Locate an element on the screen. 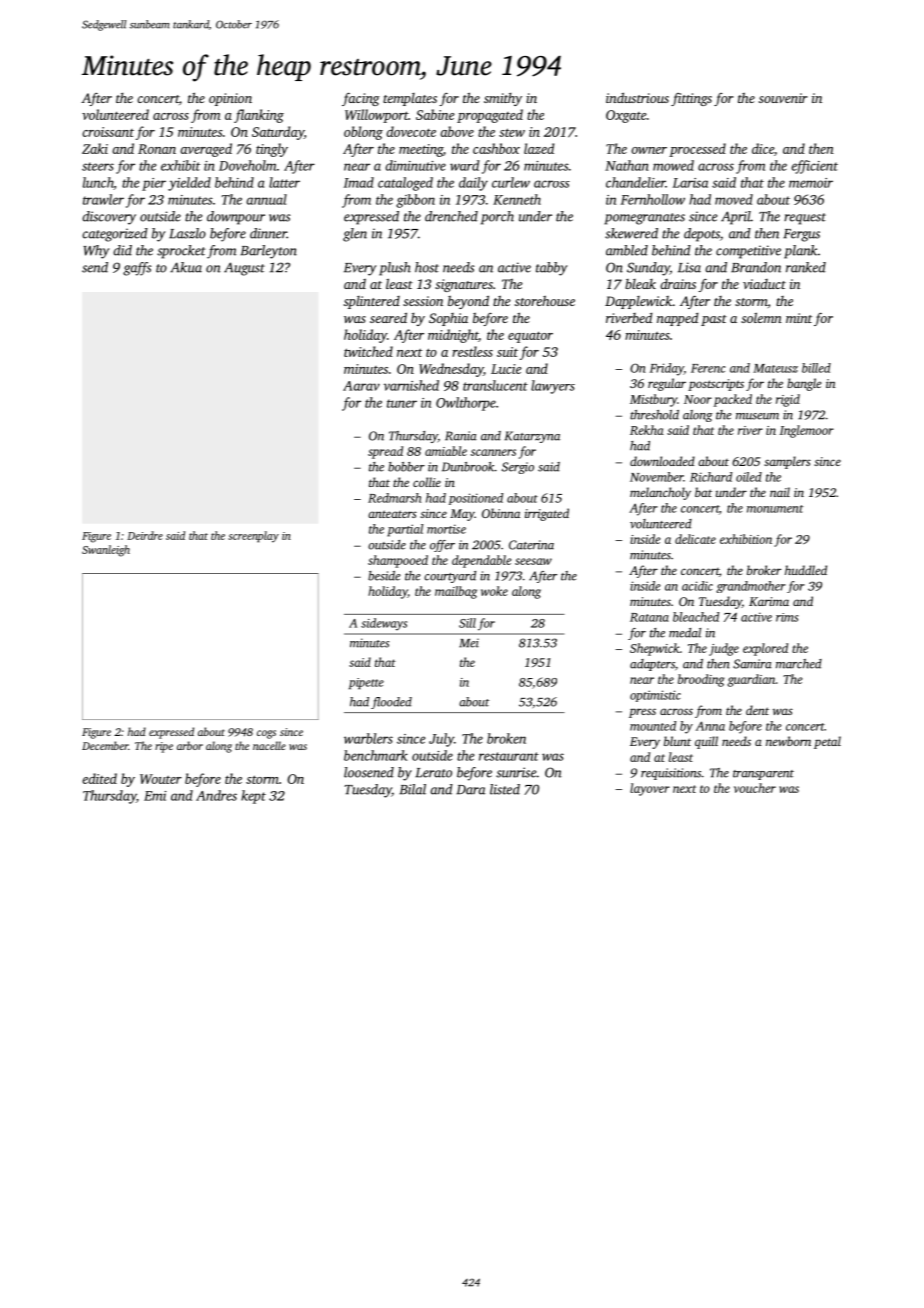 The image size is (924, 1308). petal is located at coordinates (827, 742).
